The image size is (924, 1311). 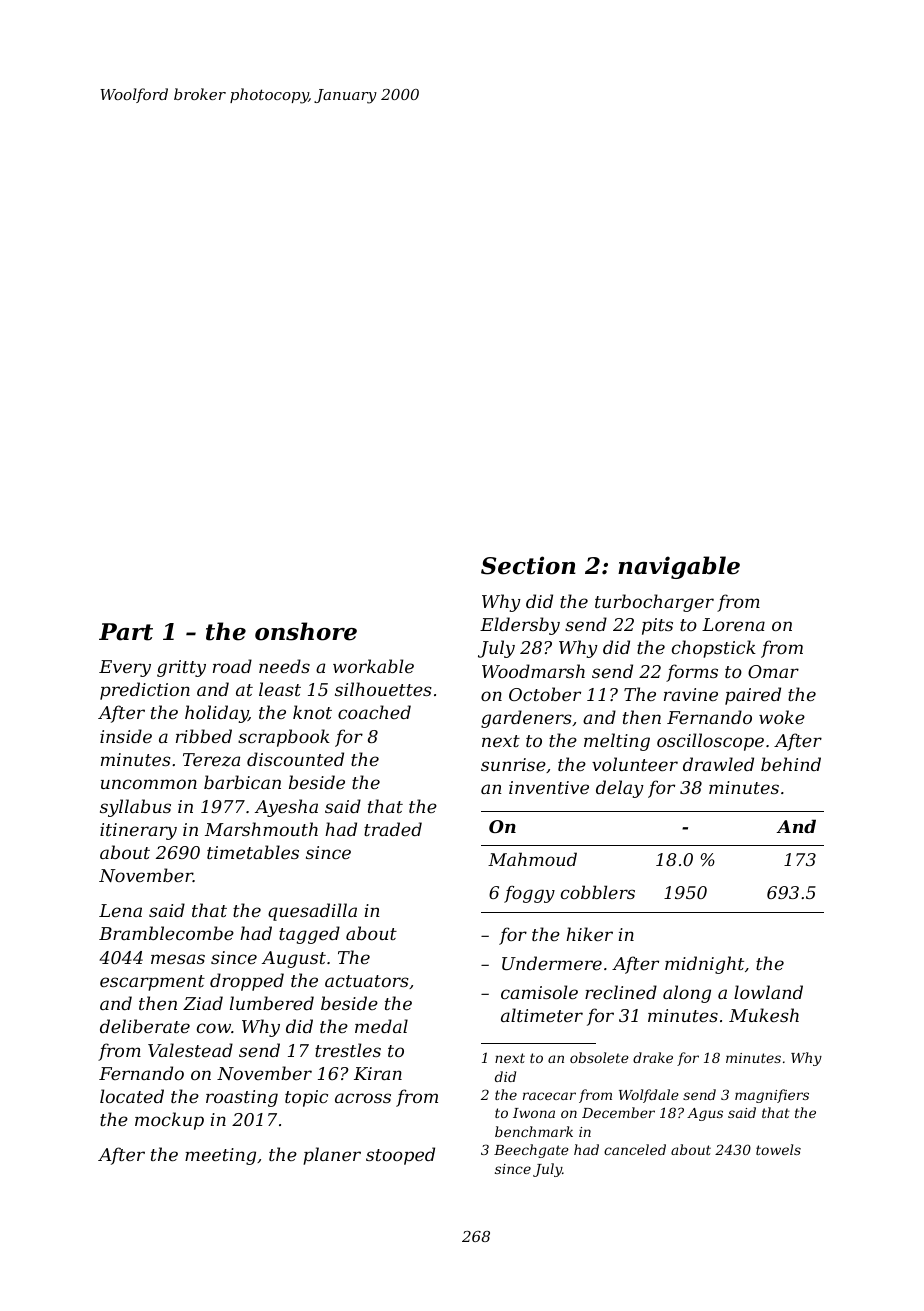 I want to click on altimeter, so click(x=542, y=1015).
